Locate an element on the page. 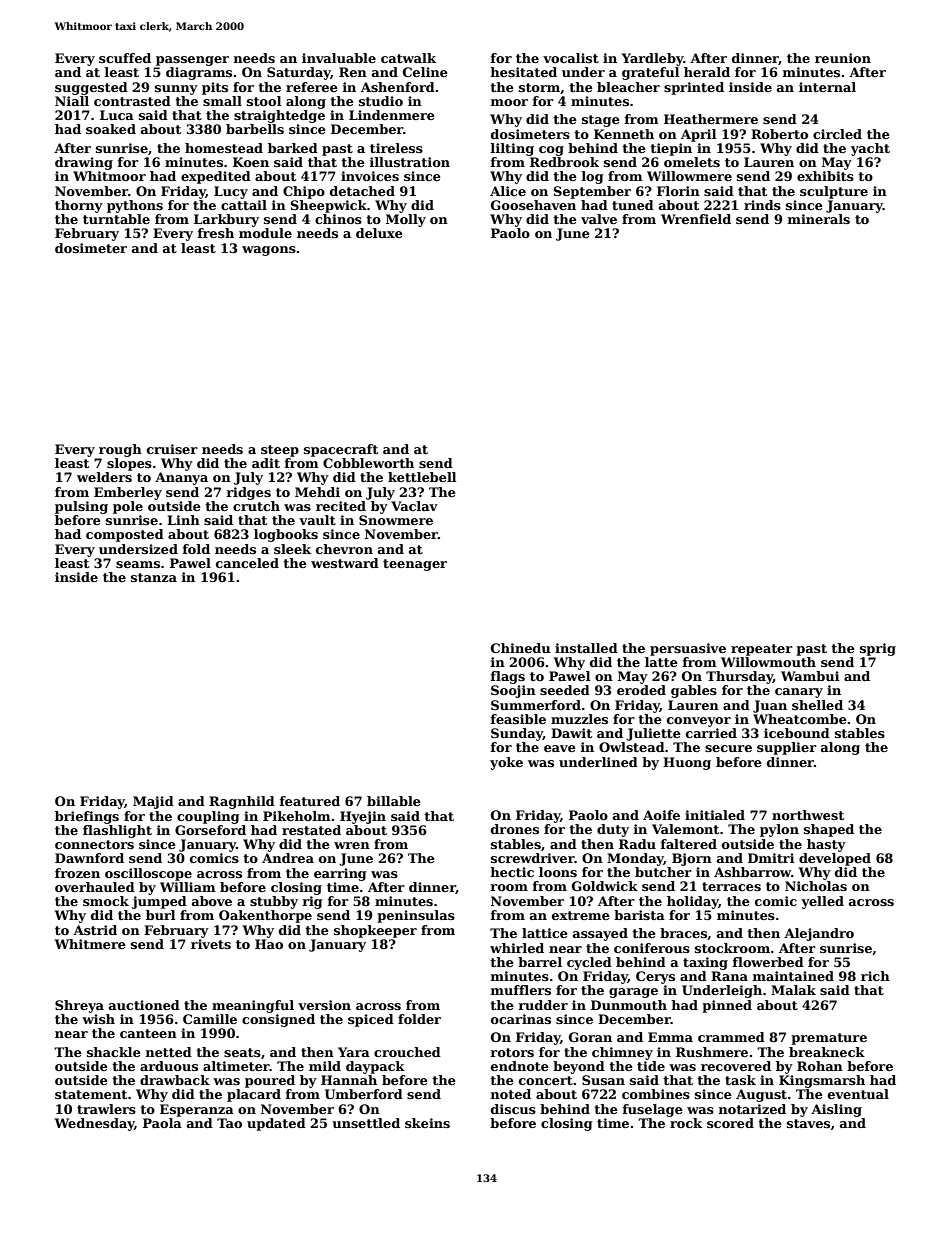 This document has width=952, height=1233. thorny is located at coordinates (79, 206).
